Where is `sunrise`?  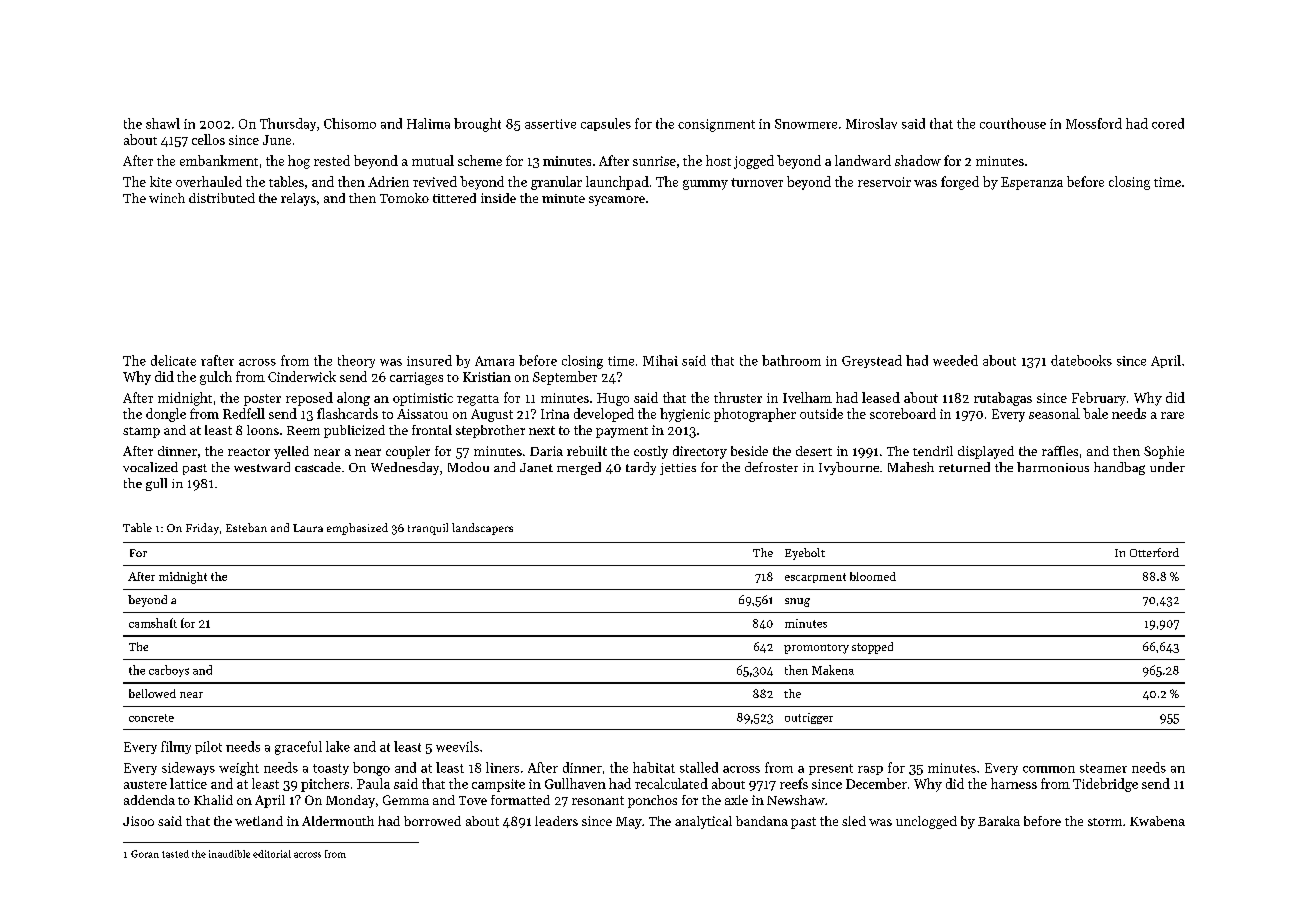
sunrise is located at coordinates (654, 161).
